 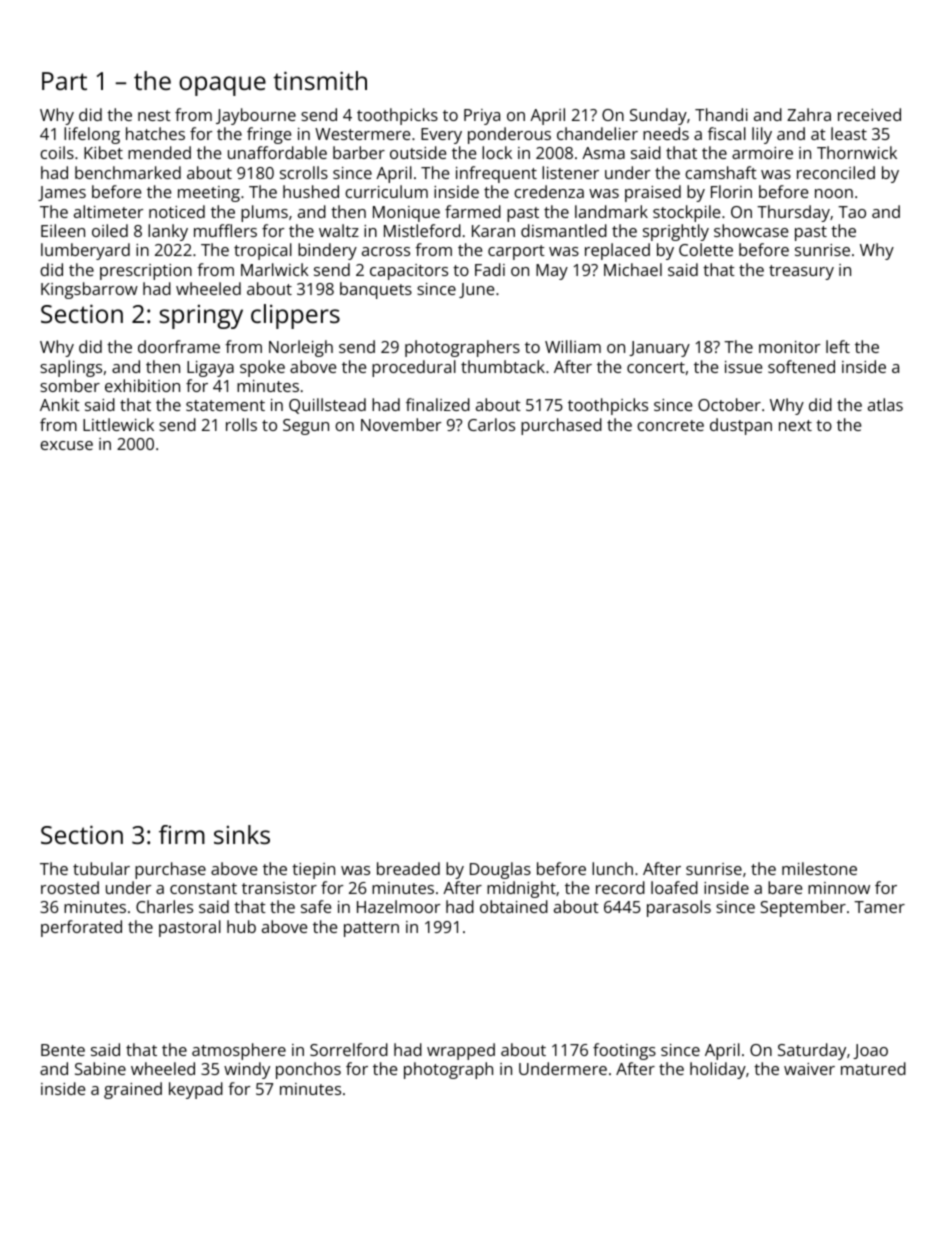 I want to click on ponchos, so click(x=308, y=1070).
